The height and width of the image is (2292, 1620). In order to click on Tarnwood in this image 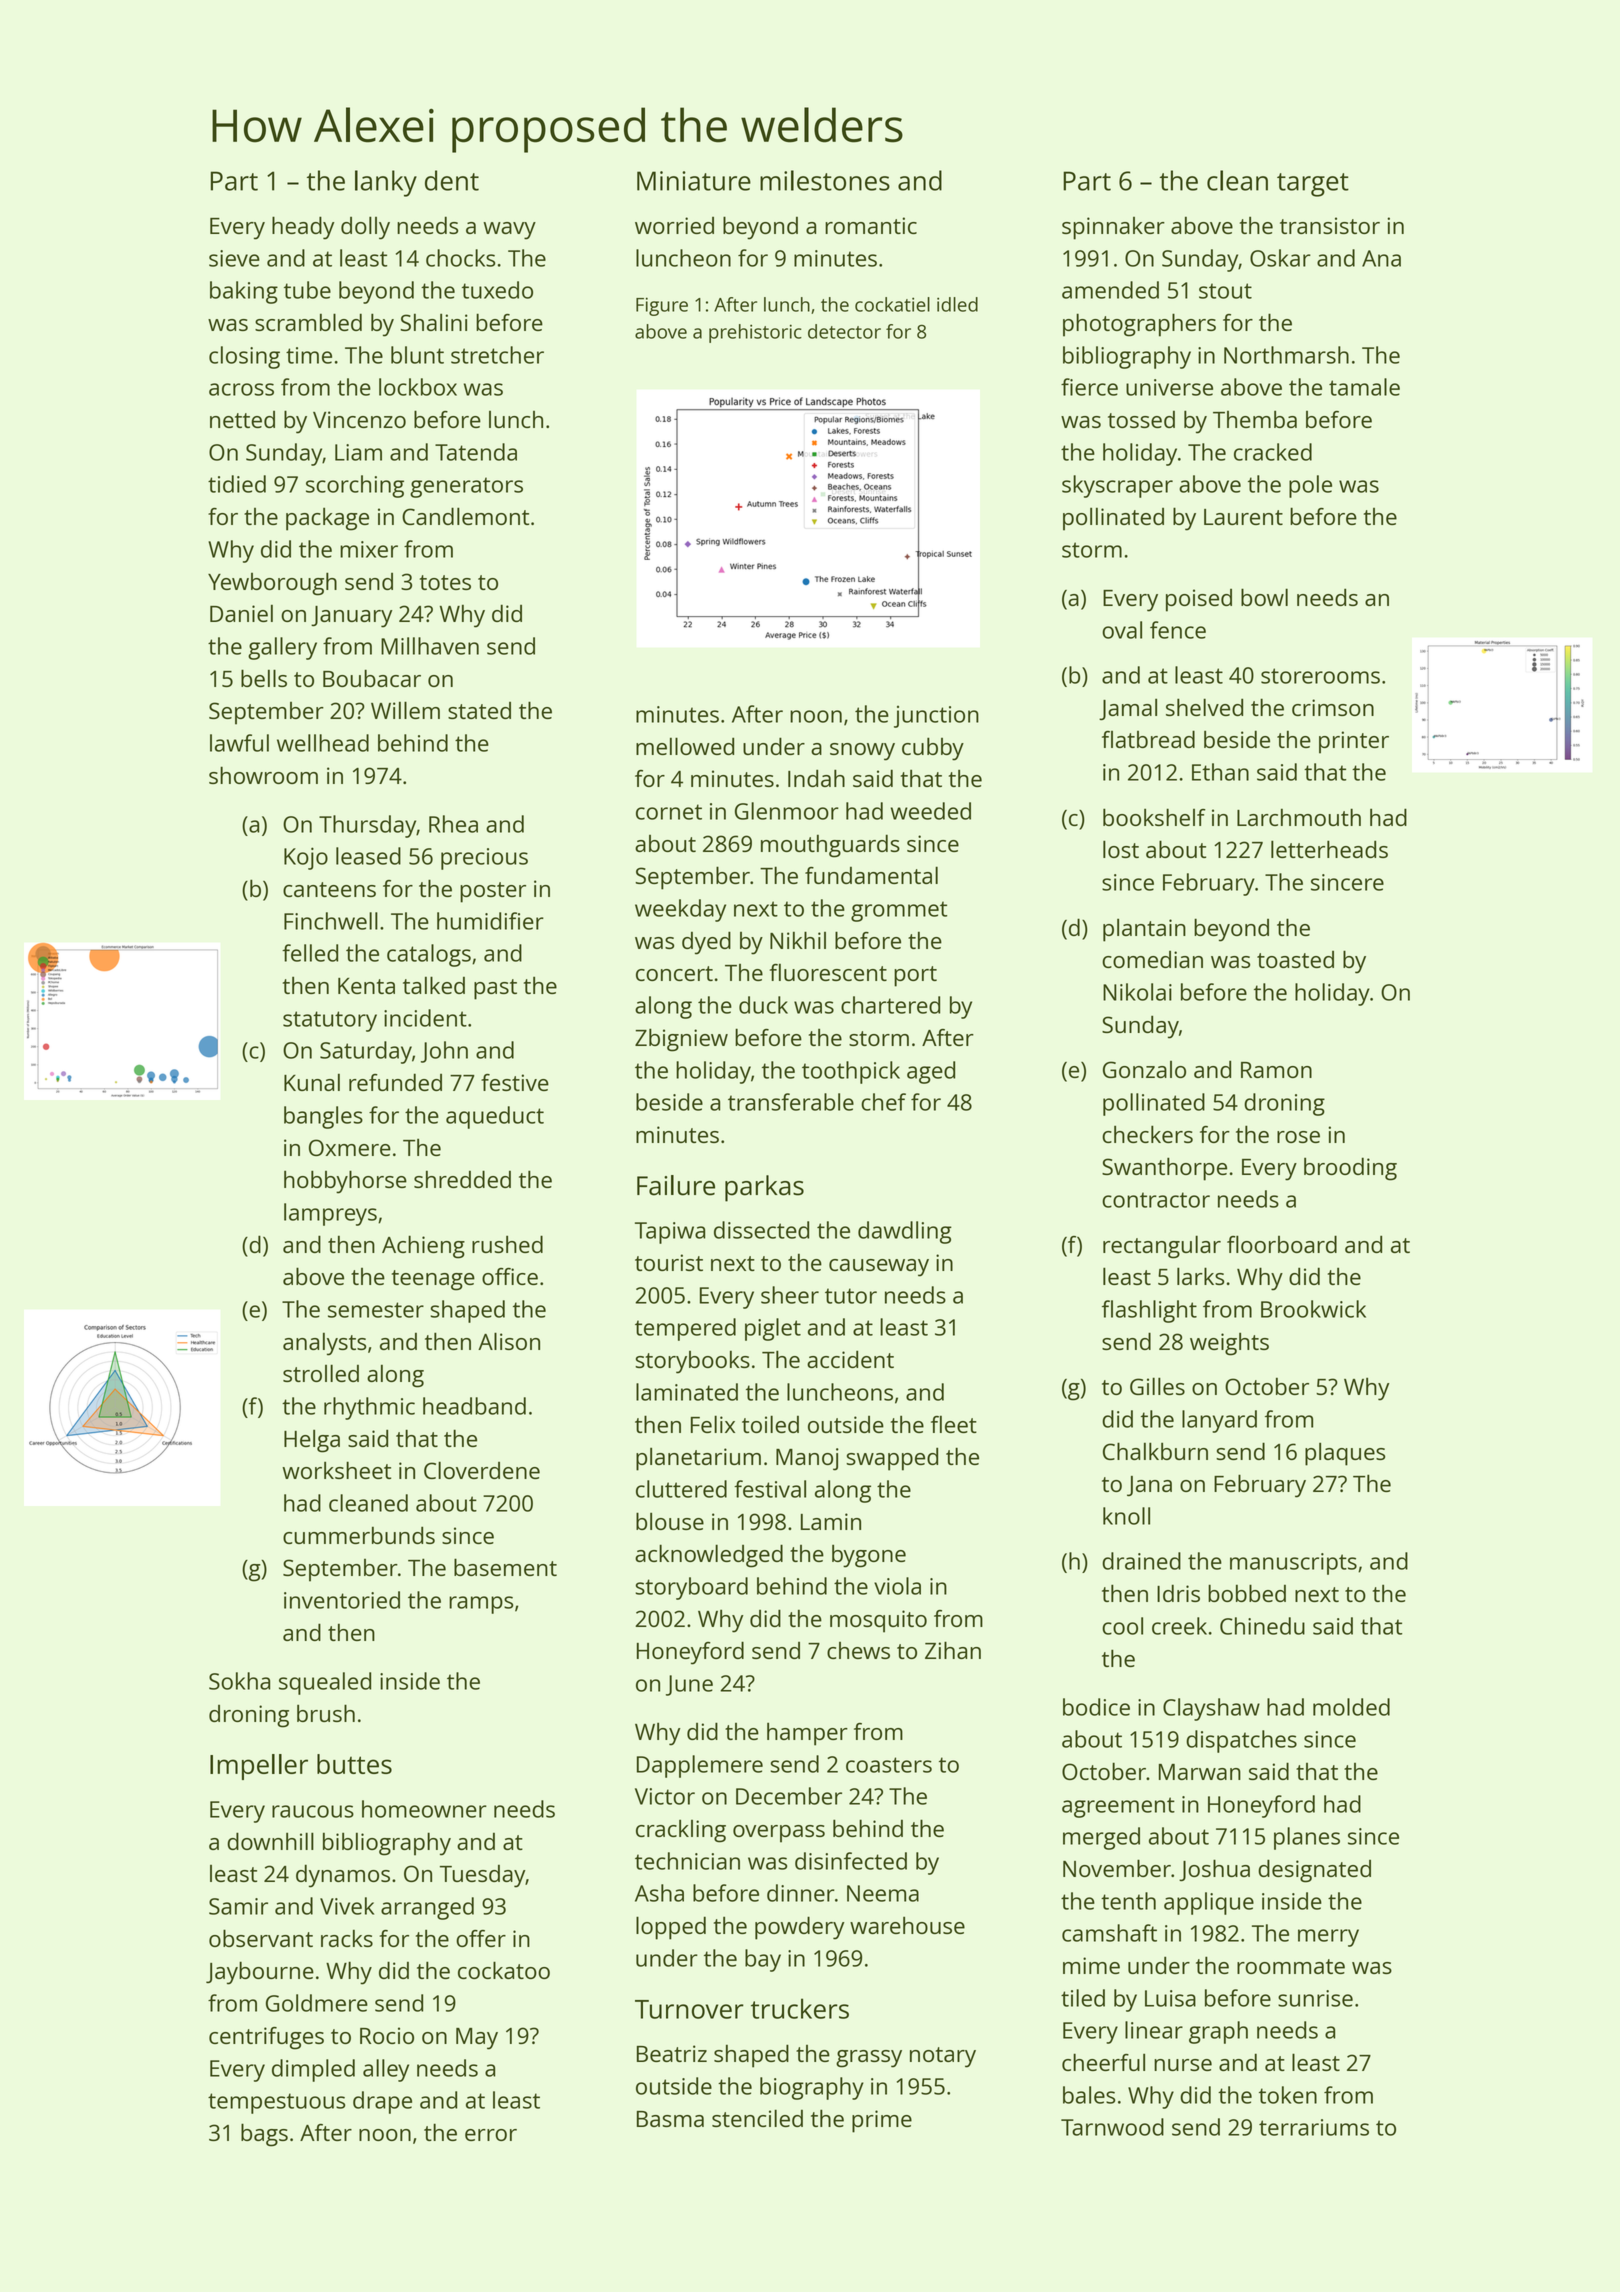, I will do `click(1112, 2127)`.
